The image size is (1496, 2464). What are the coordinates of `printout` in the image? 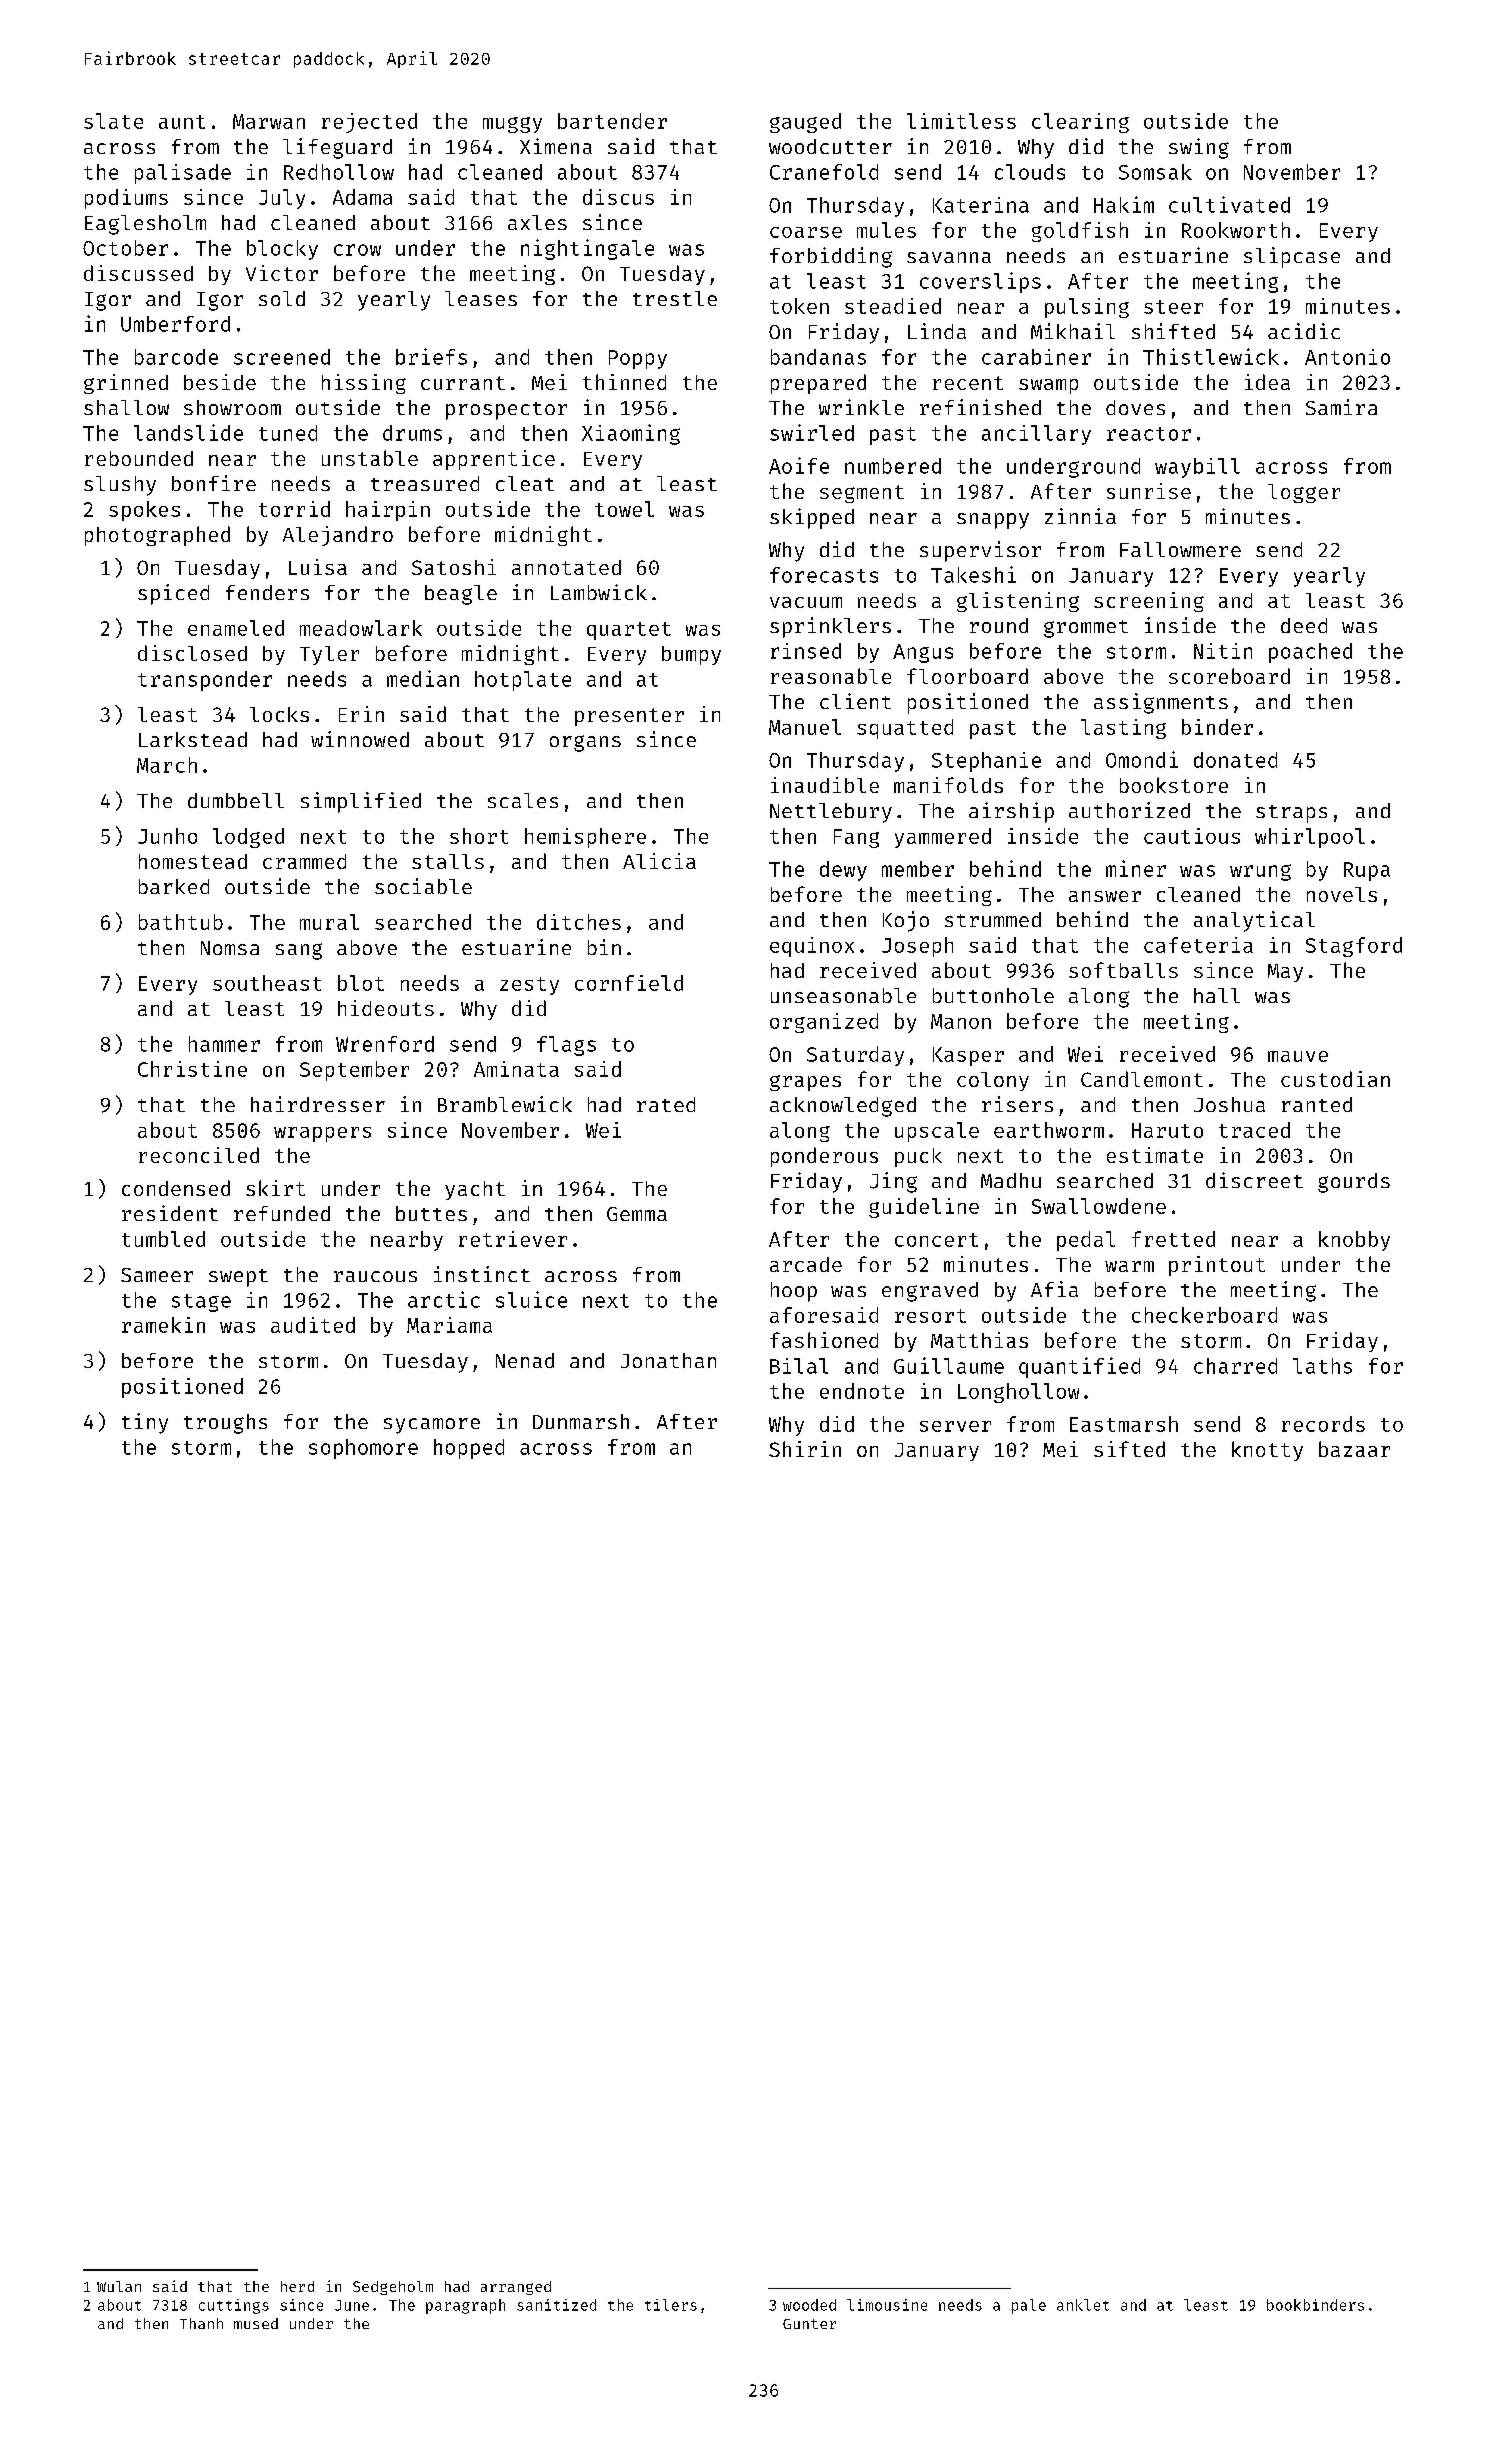 It's located at (1217, 1266).
